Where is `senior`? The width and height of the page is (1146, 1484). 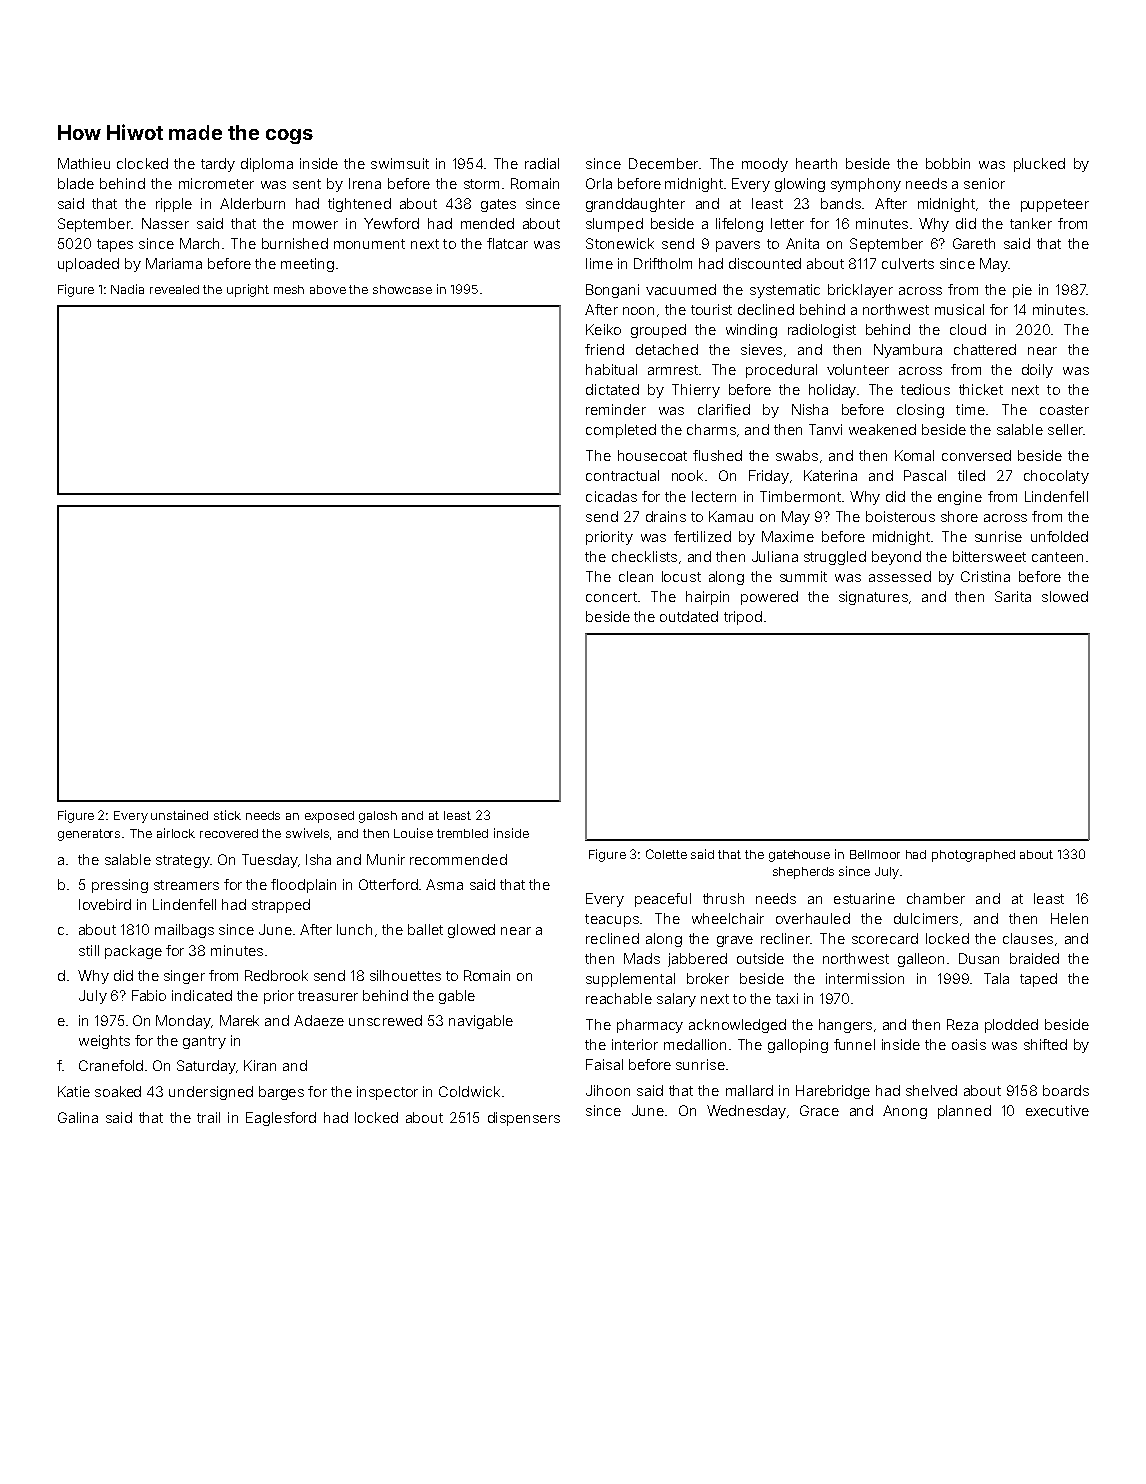 senior is located at coordinates (984, 183).
